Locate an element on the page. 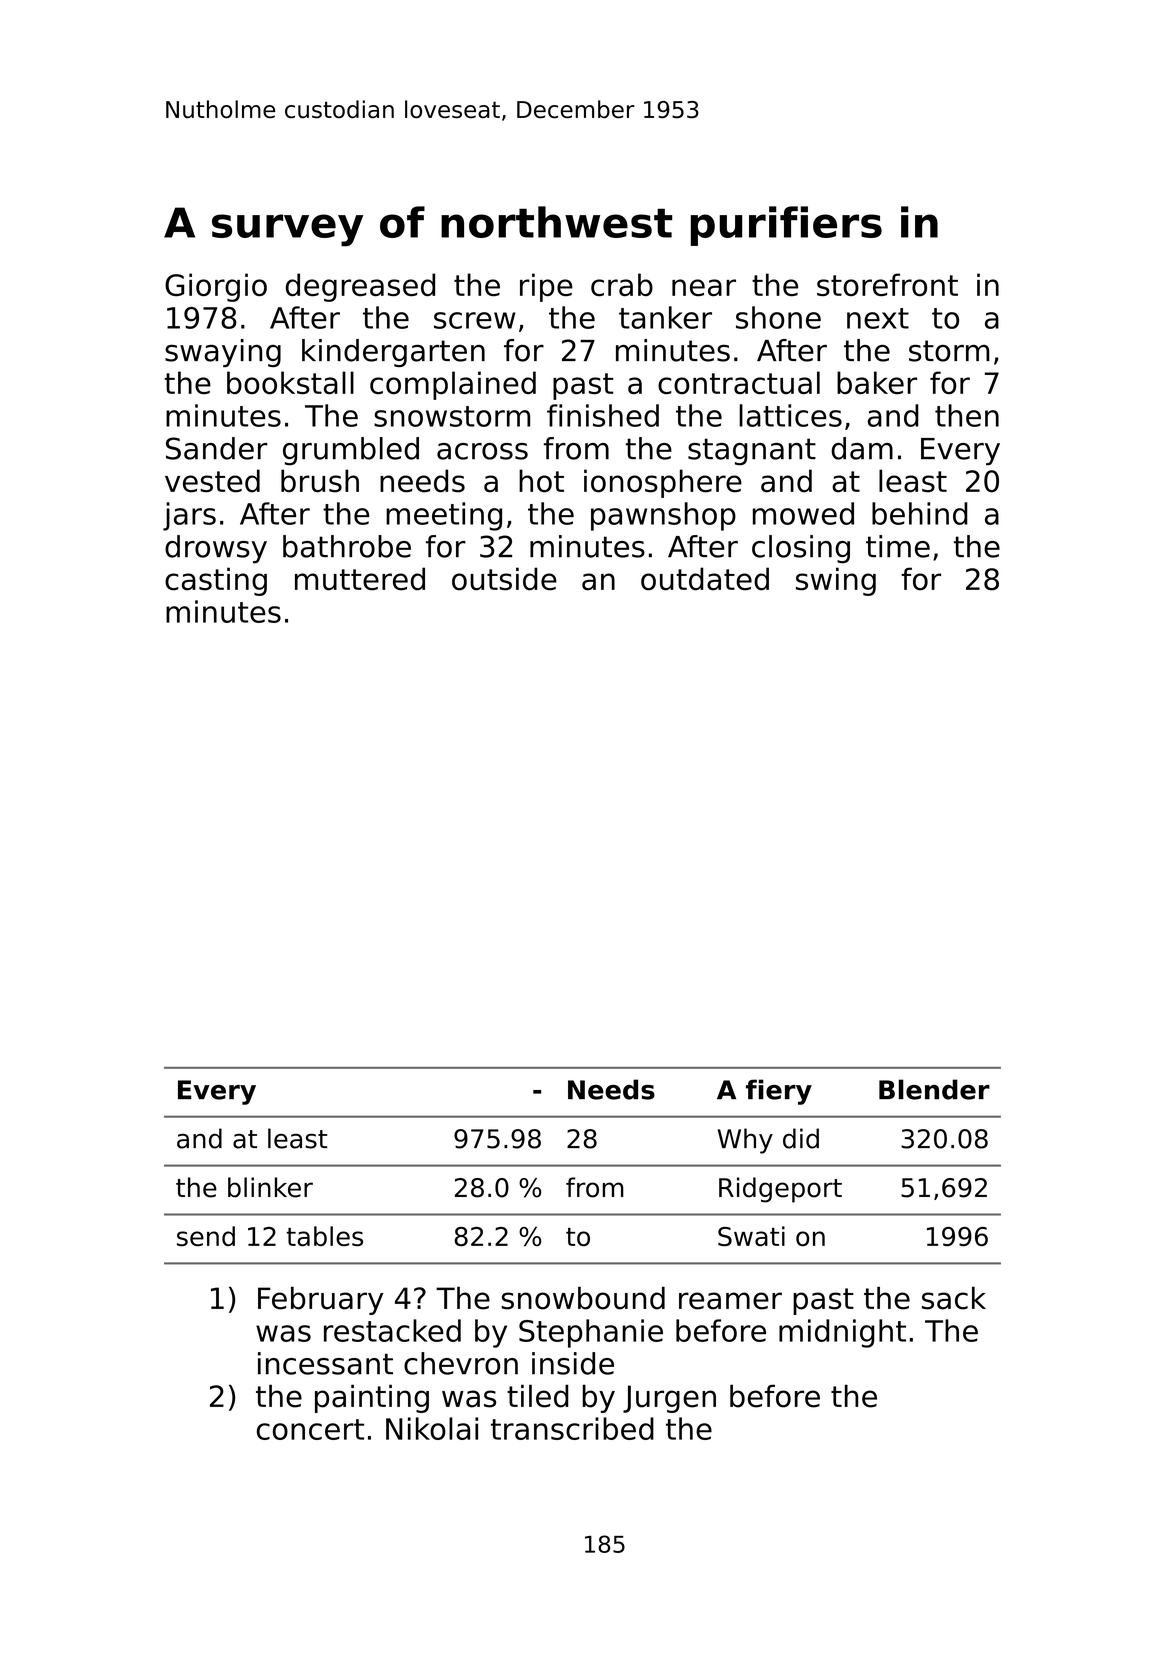 Image resolution: width=1165 pixels, height=1654 pixels. incessant is located at coordinates (325, 1363).
